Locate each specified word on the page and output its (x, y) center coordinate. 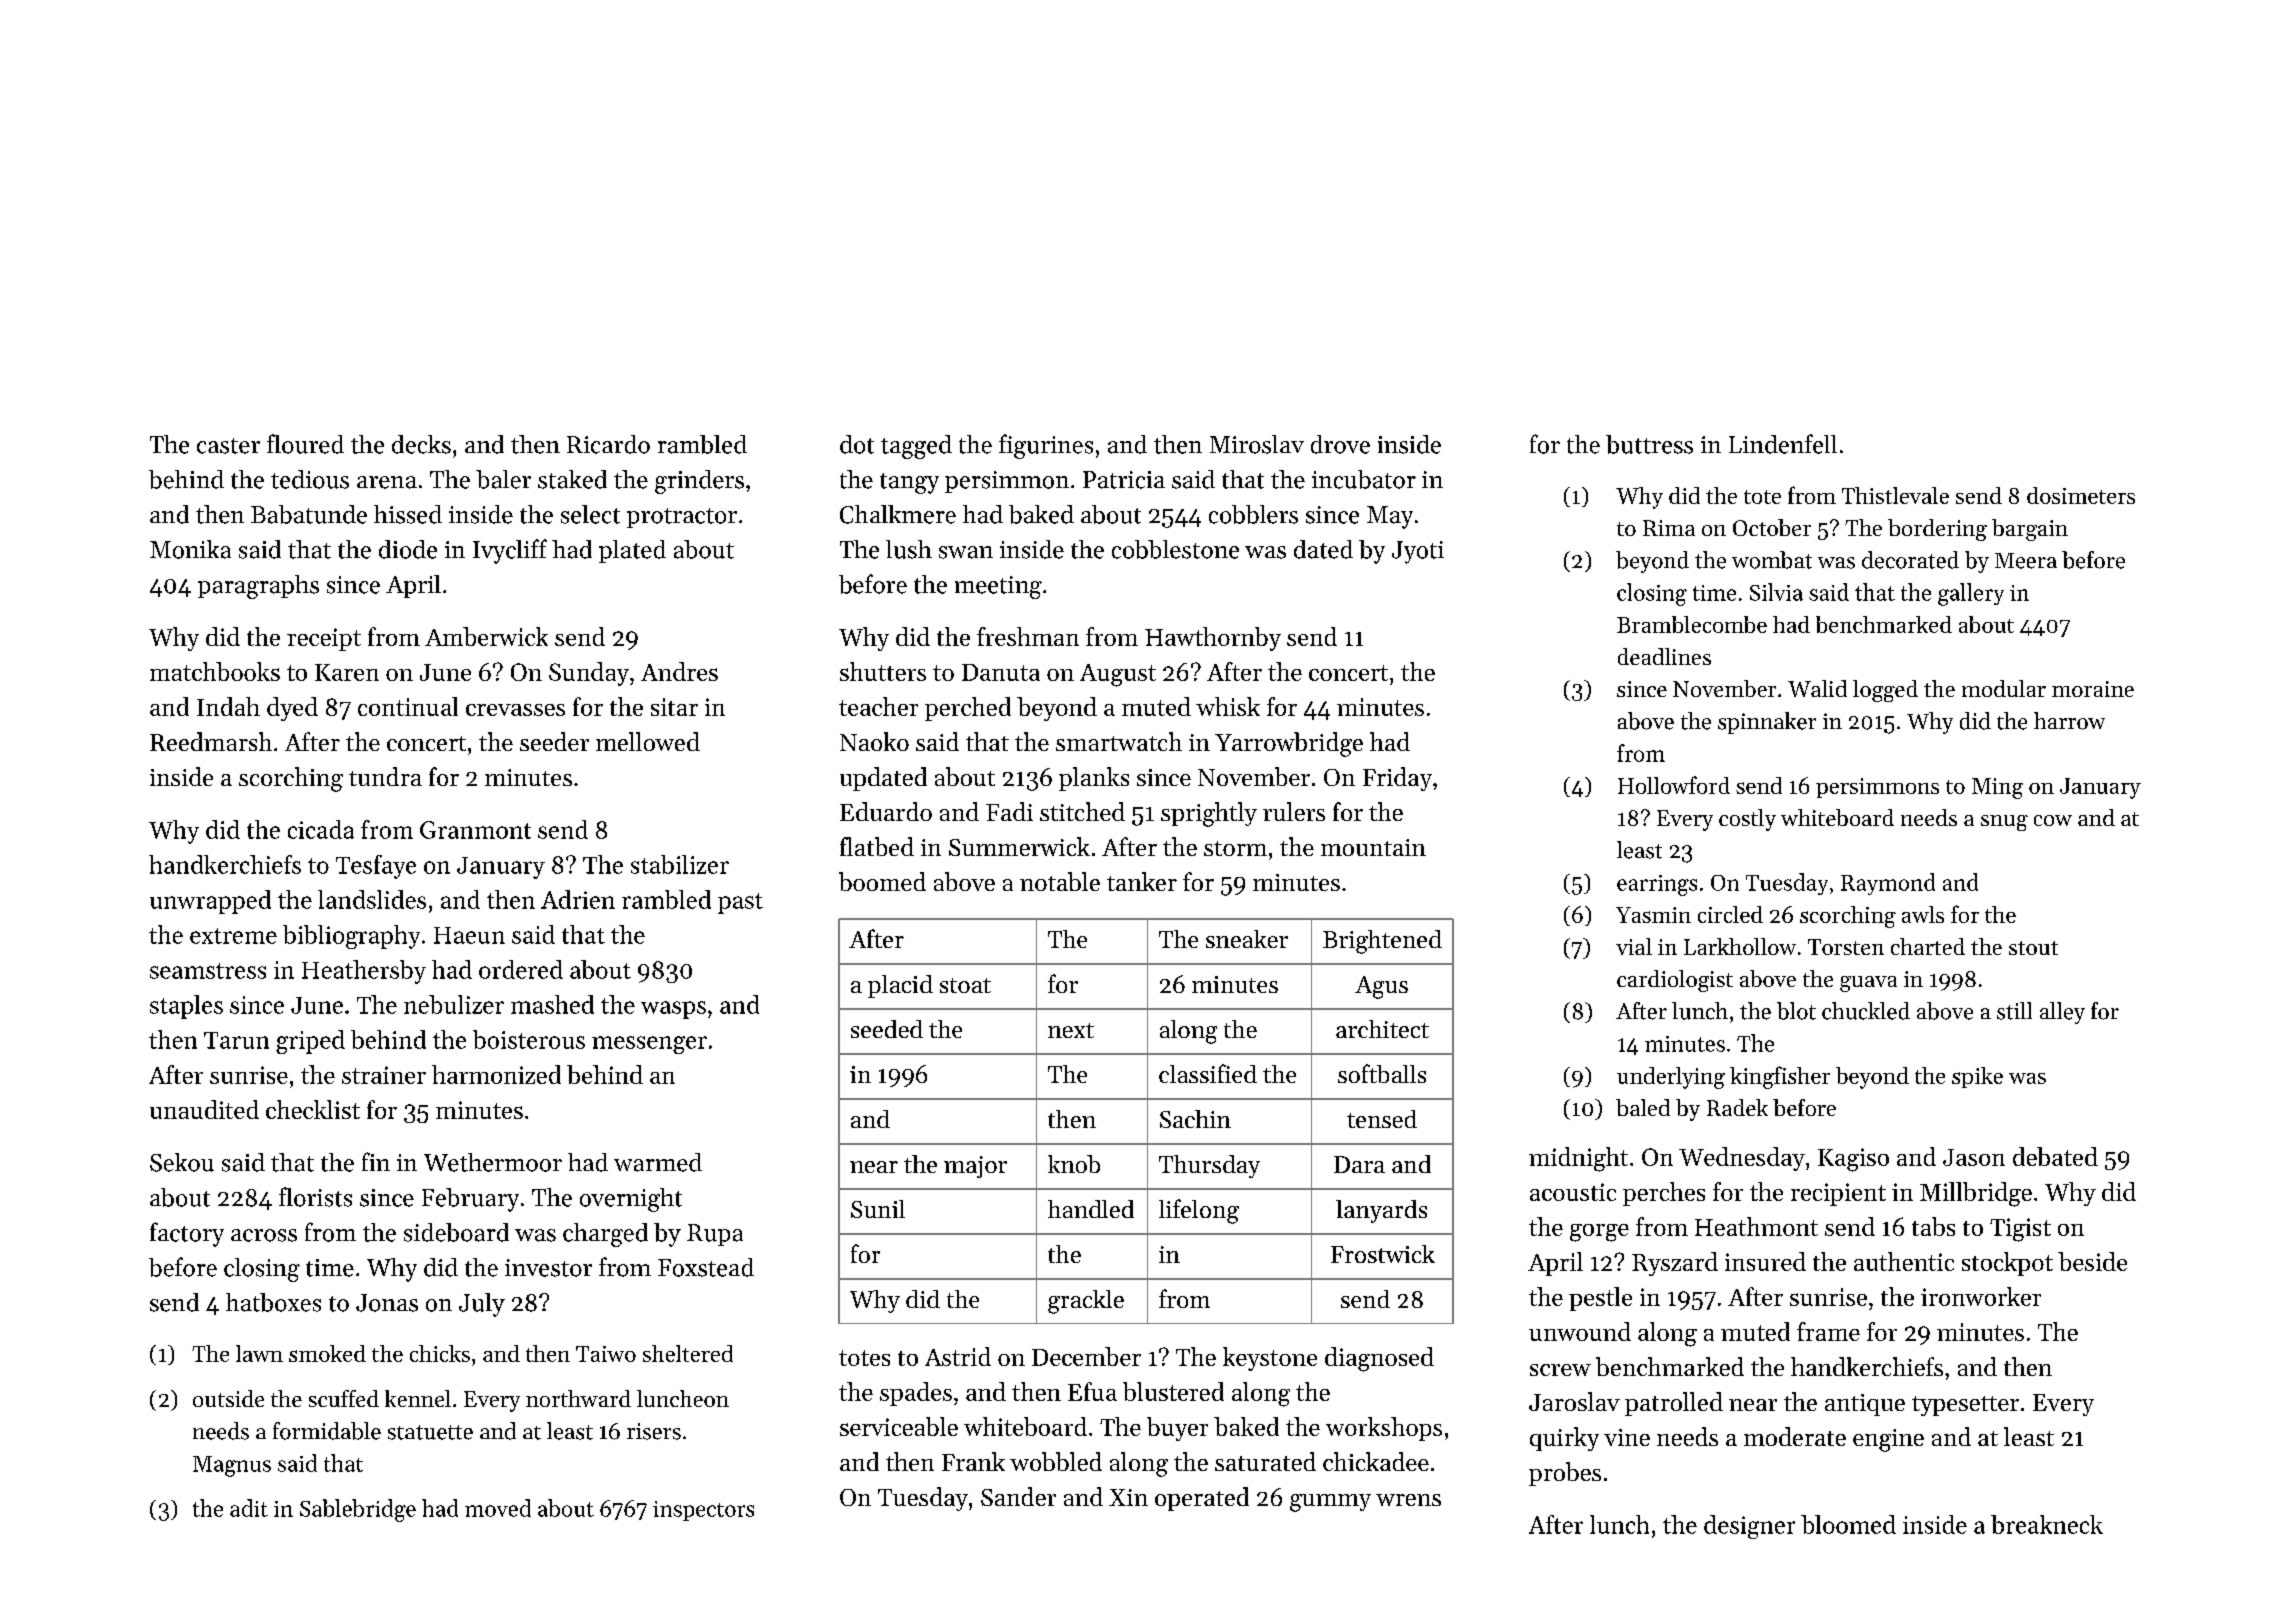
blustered (1173, 1391)
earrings (1657, 885)
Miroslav (1257, 444)
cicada (321, 829)
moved (498, 1508)
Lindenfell (1783, 444)
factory (187, 1234)
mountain (1373, 847)
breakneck (2047, 1524)
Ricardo (608, 444)
